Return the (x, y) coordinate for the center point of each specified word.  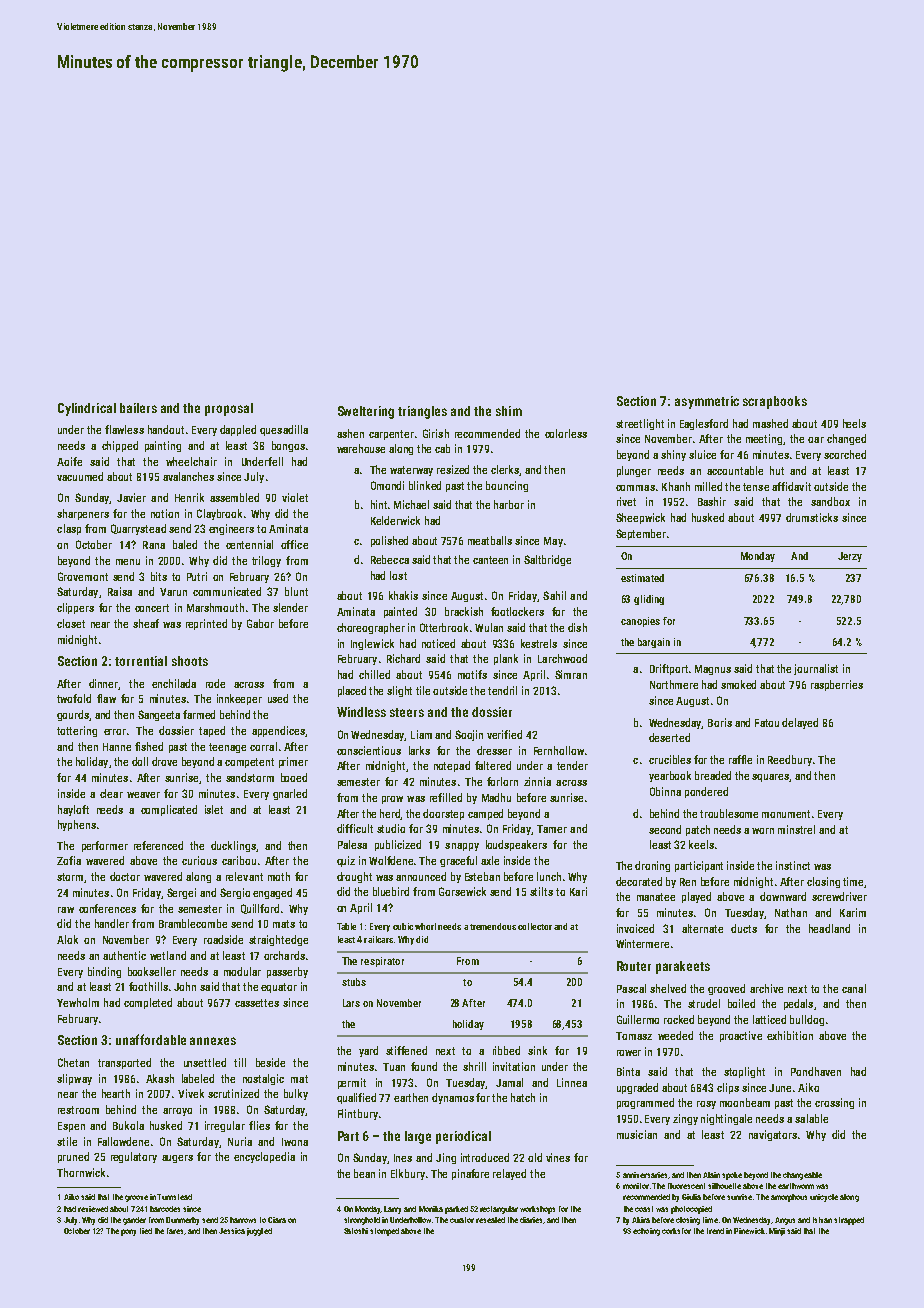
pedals (798, 1004)
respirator (382, 962)
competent (249, 763)
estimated (642, 578)
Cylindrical (87, 409)
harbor (509, 504)
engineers (231, 529)
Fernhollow (559, 750)
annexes (213, 1041)
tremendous (493, 926)
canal (854, 988)
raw (66, 910)
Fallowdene (123, 1141)
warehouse (361, 448)
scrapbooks (775, 402)
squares (771, 778)
